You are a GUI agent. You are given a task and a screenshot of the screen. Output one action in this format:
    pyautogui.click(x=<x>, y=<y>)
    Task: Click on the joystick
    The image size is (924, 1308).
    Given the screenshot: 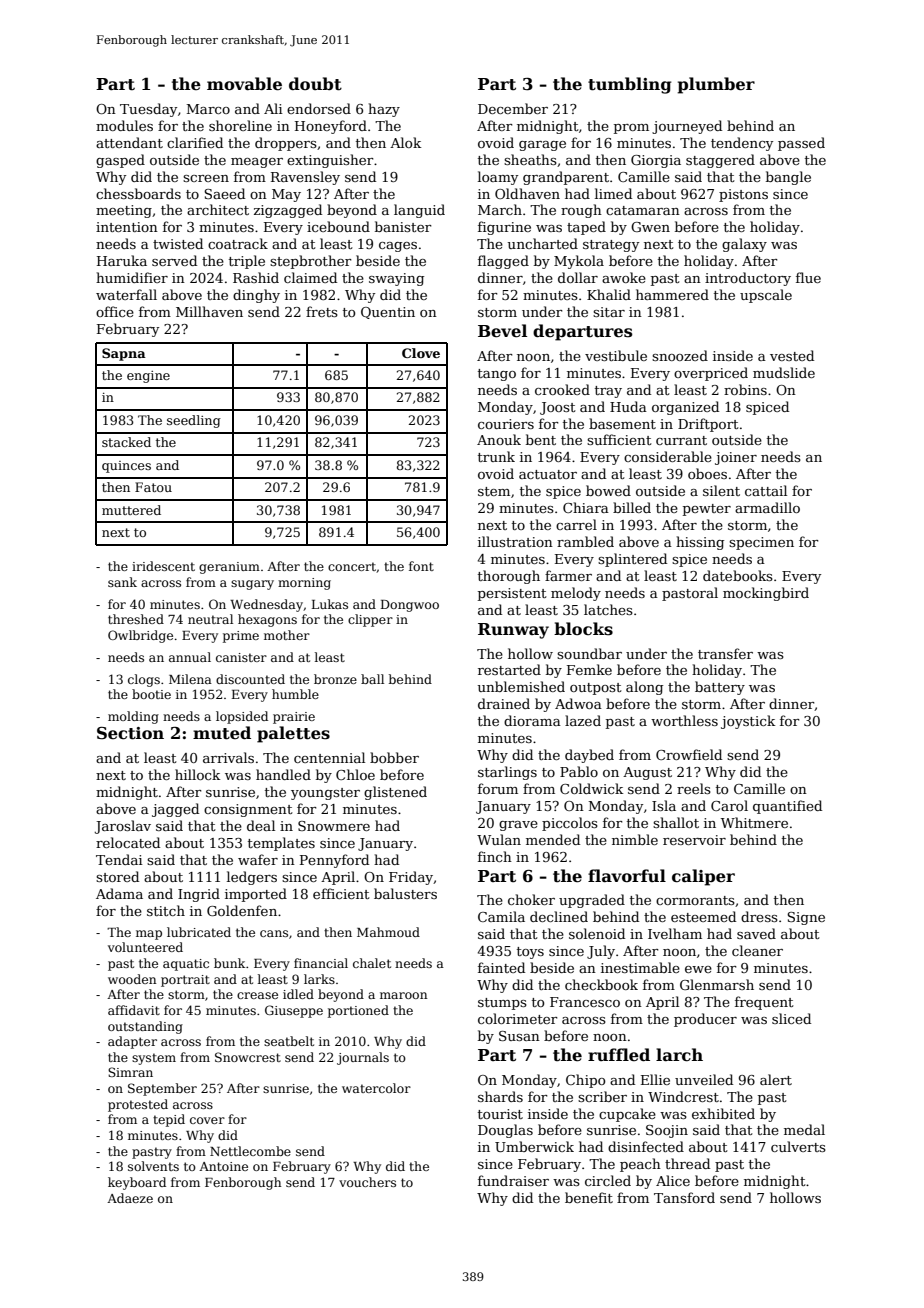 What is the action you would take?
    pyautogui.click(x=748, y=722)
